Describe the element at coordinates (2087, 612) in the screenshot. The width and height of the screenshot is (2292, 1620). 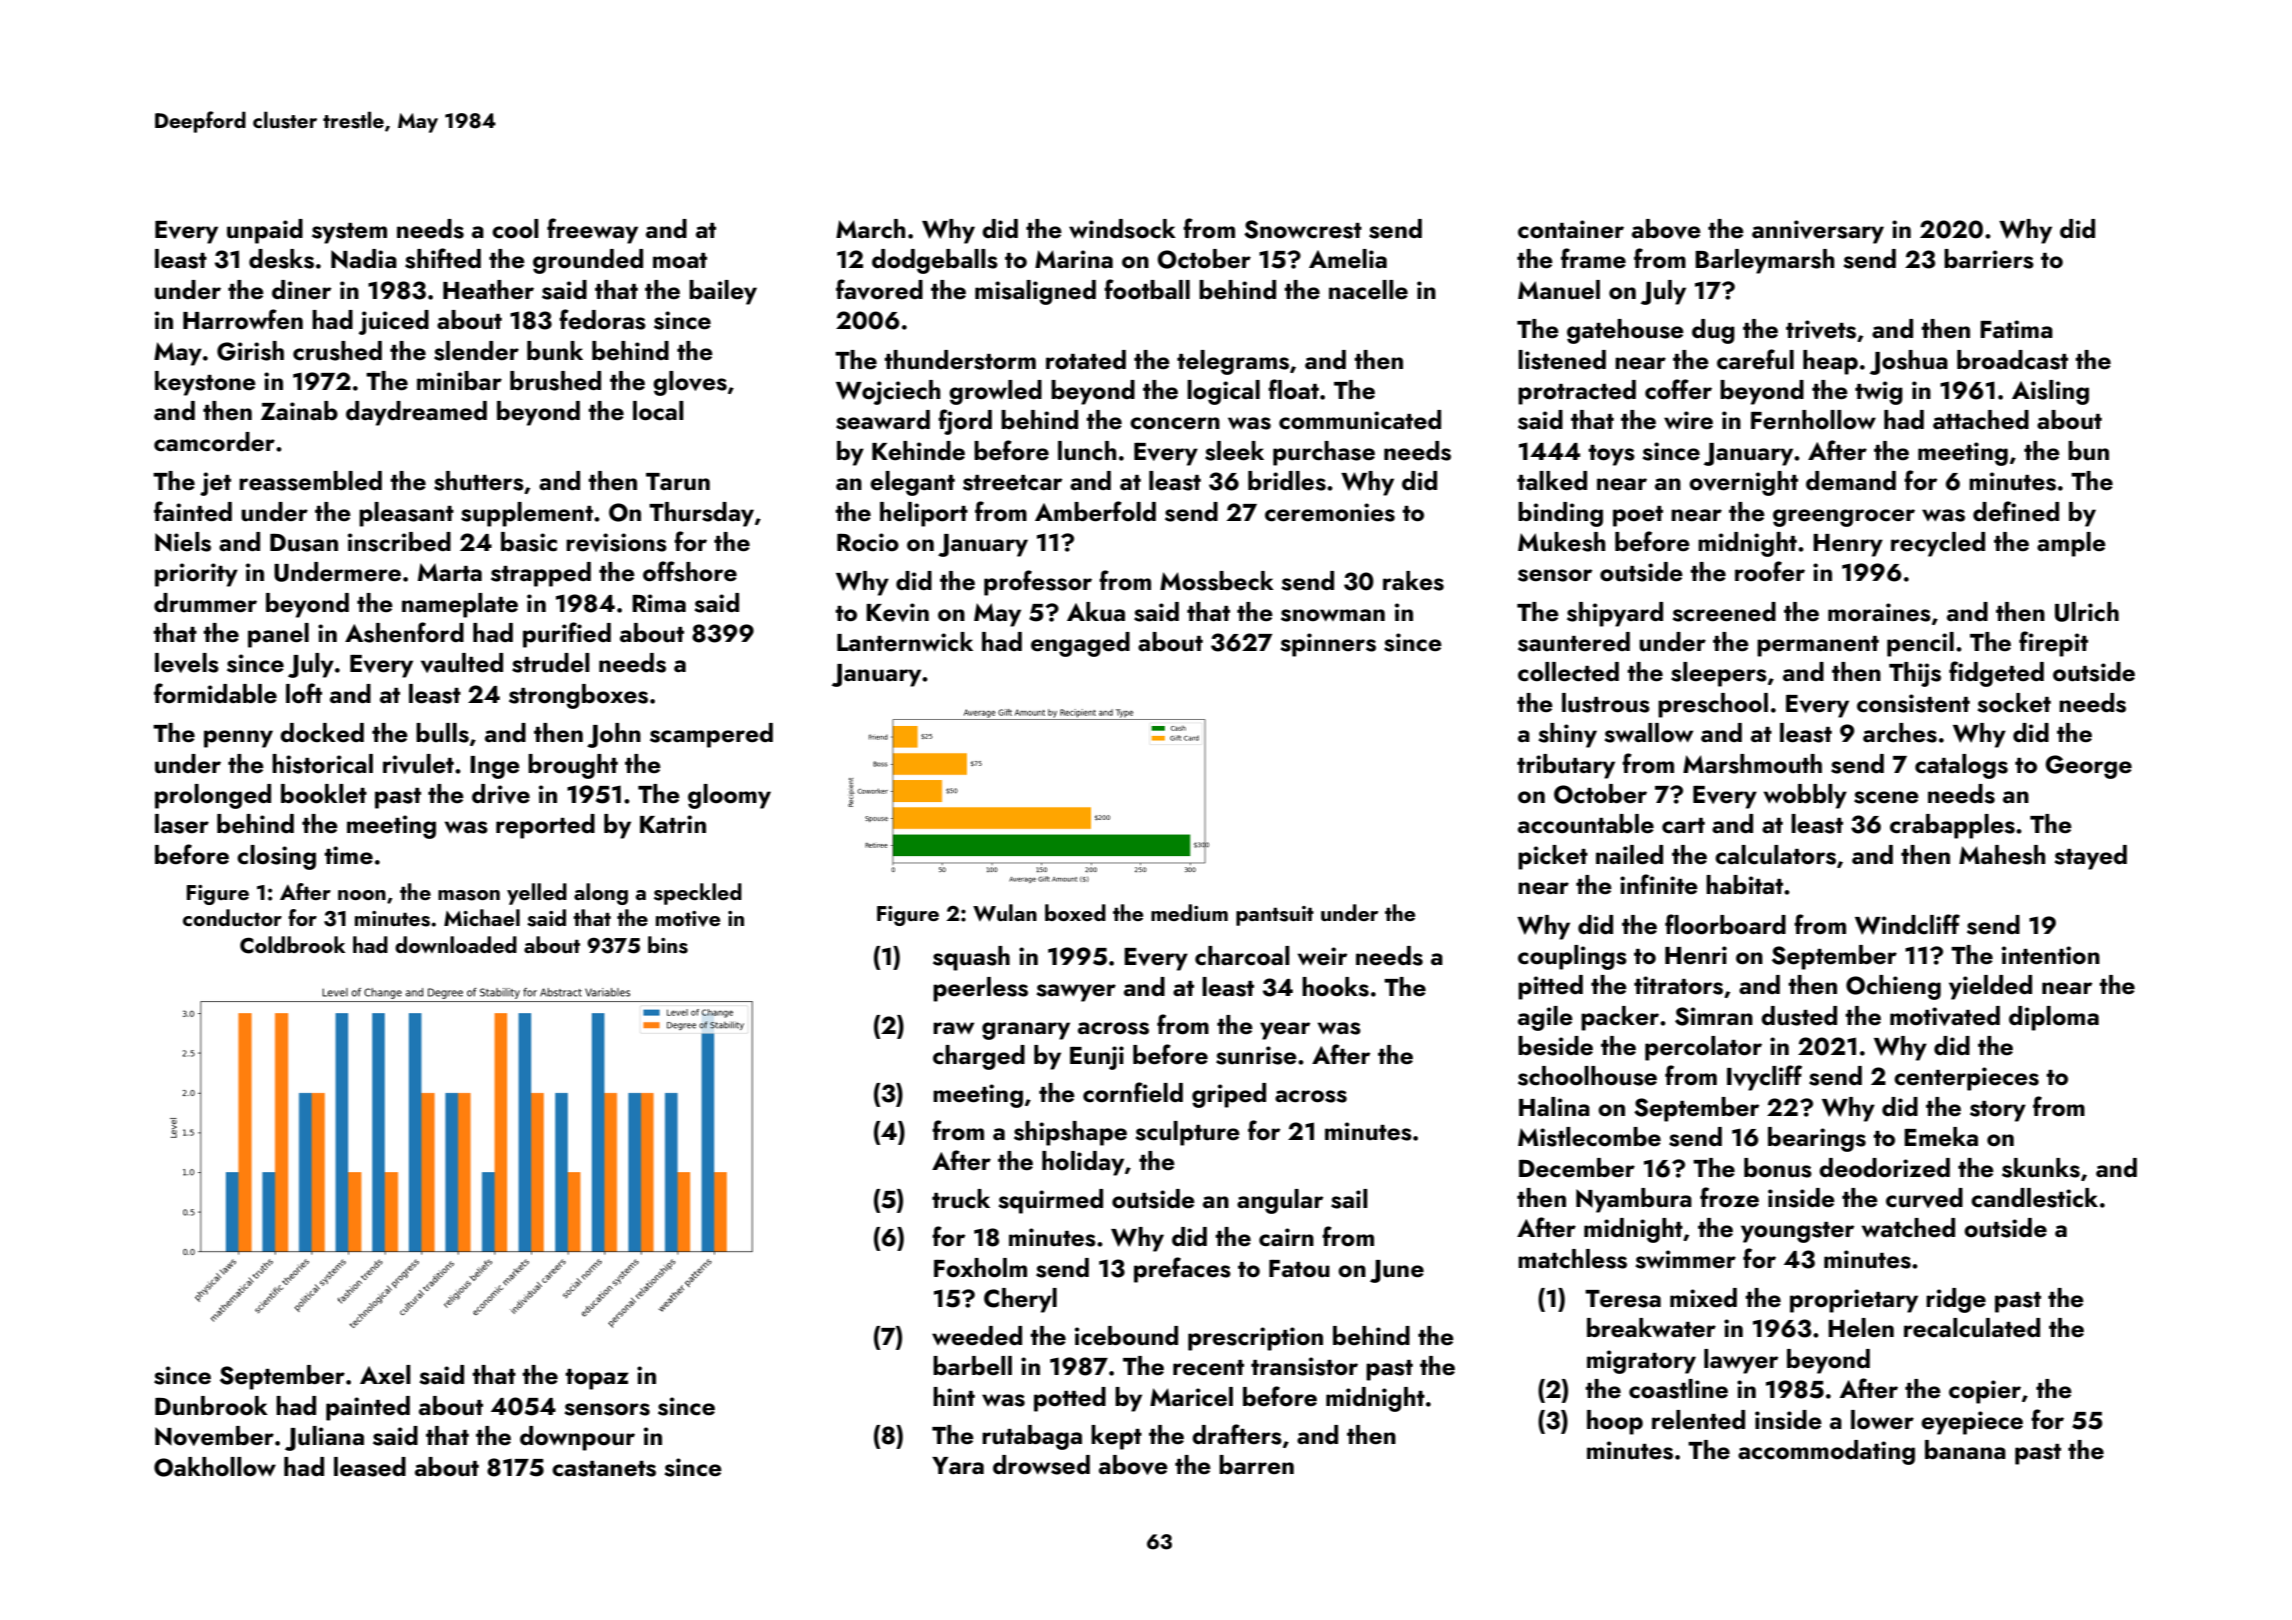
I see `Ulrich` at that location.
